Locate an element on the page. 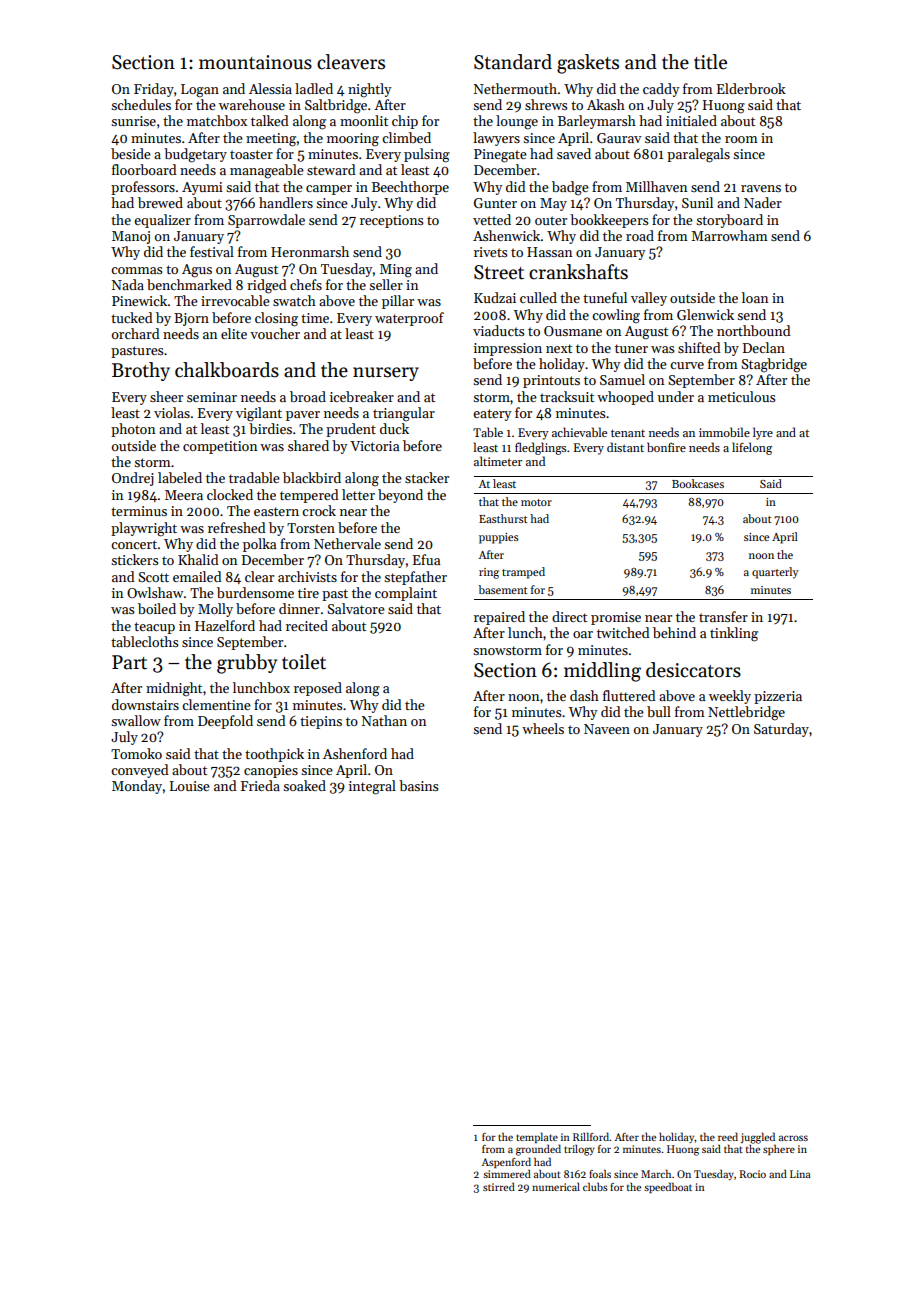 This document has width=924, height=1308. Agus is located at coordinates (197, 271).
